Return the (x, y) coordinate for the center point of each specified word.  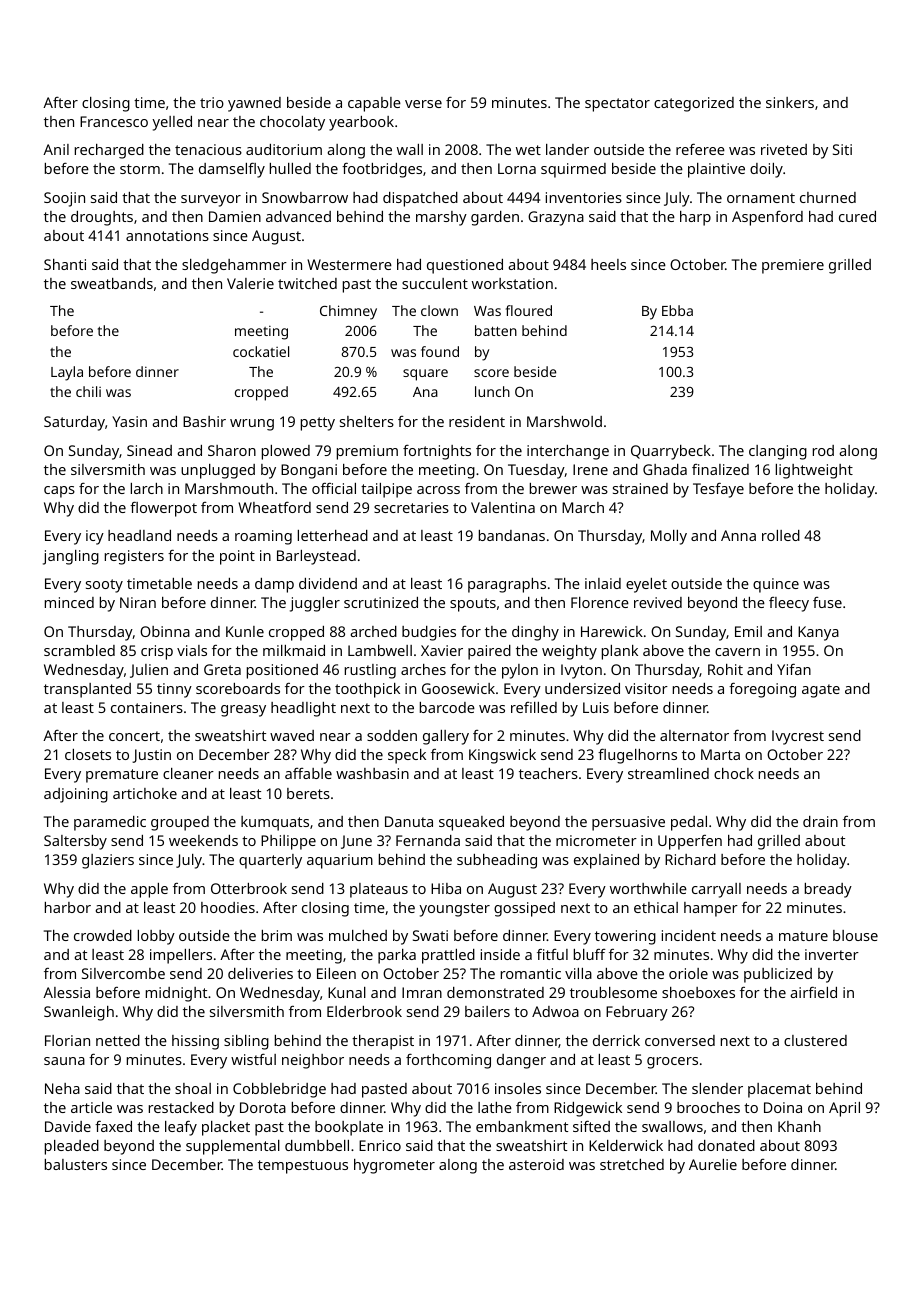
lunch (492, 391)
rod (823, 450)
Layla (67, 373)
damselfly (232, 170)
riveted (784, 149)
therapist (383, 1042)
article (91, 1107)
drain (820, 821)
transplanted (87, 690)
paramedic (110, 823)
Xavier (442, 650)
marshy (441, 218)
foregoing (762, 690)
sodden (392, 735)
